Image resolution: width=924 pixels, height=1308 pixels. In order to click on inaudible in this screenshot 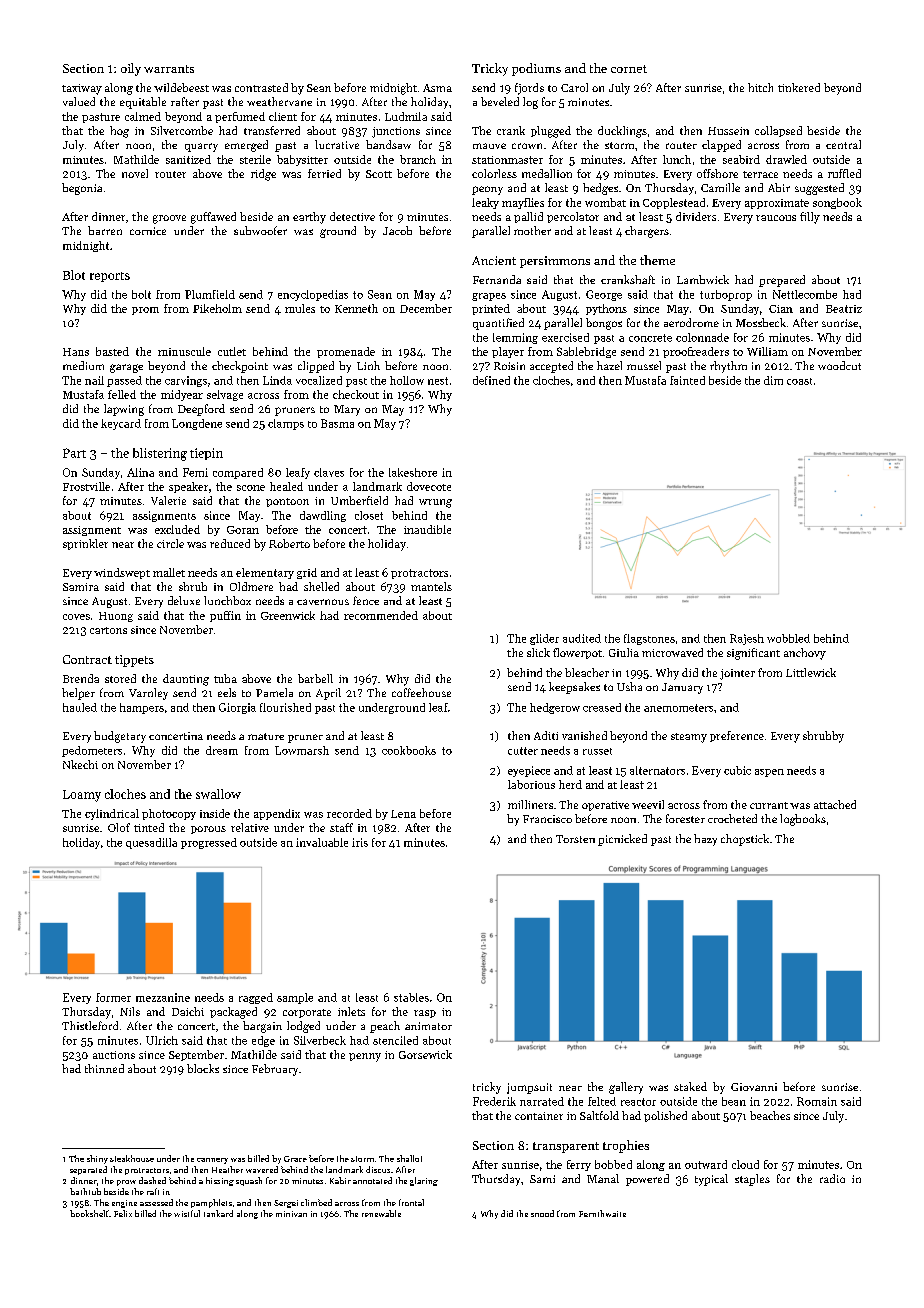, I will do `click(427, 529)`.
